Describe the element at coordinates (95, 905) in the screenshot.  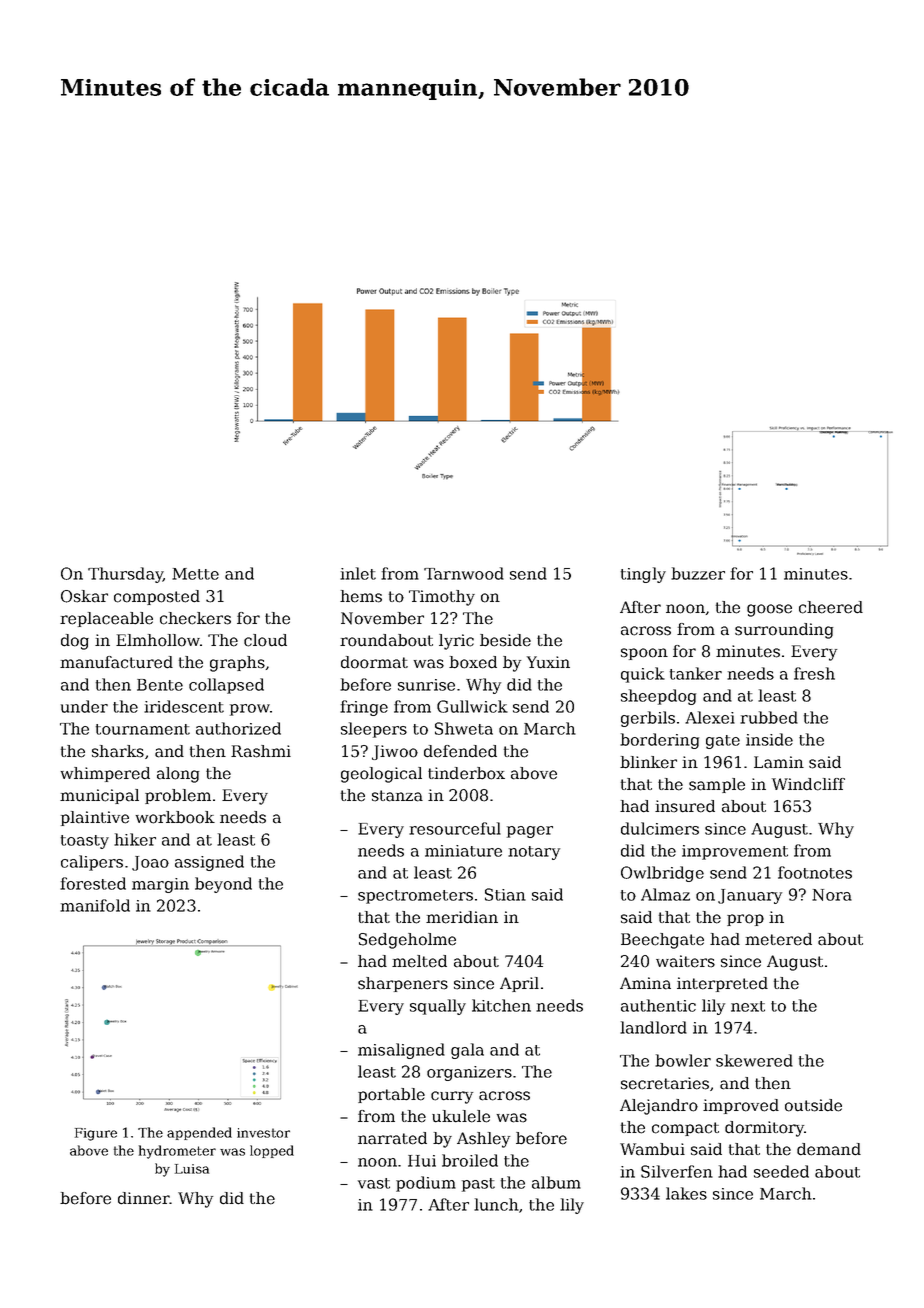
I see `manifold` at that location.
